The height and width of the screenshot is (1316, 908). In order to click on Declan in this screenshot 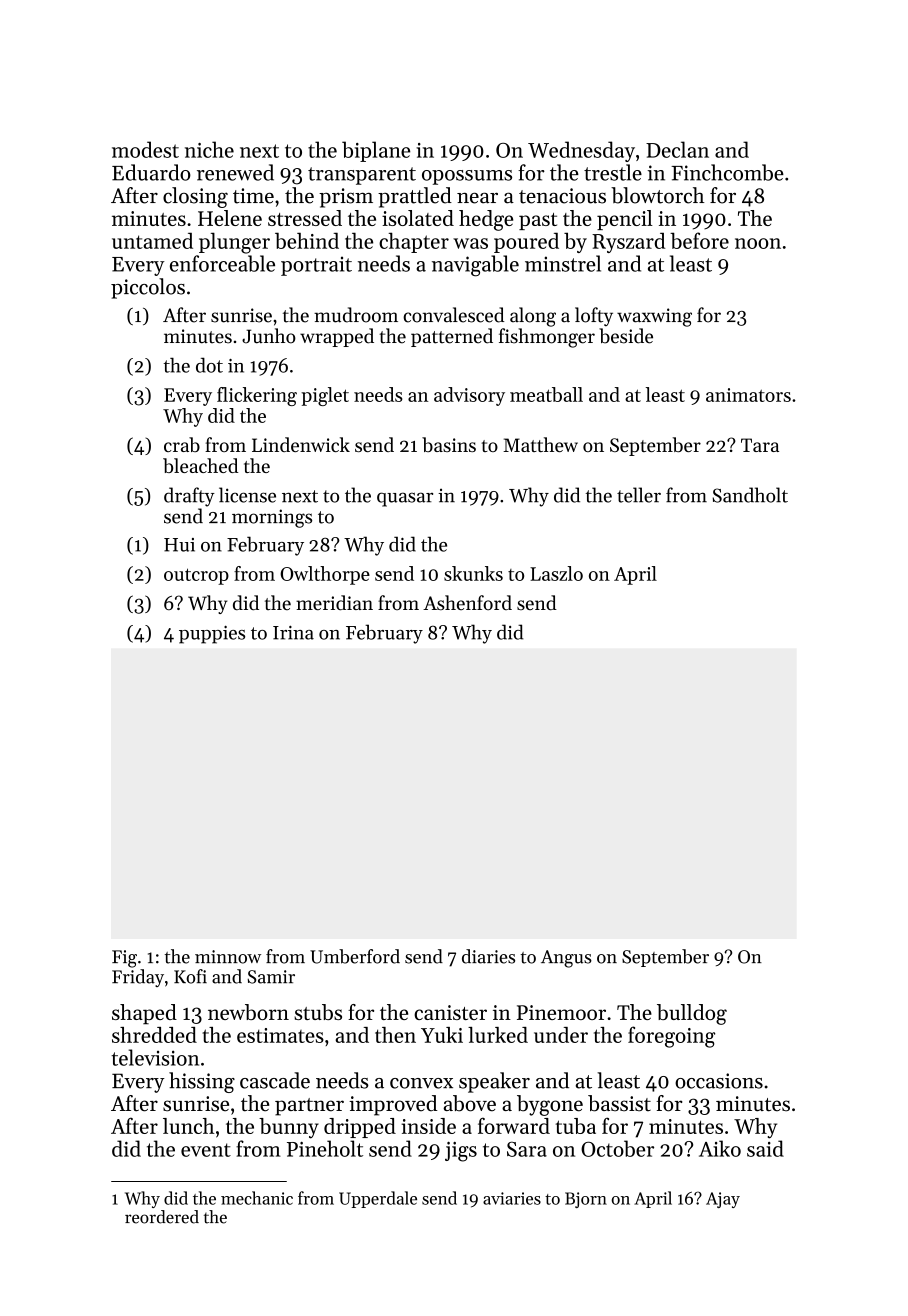, I will do `click(677, 149)`.
